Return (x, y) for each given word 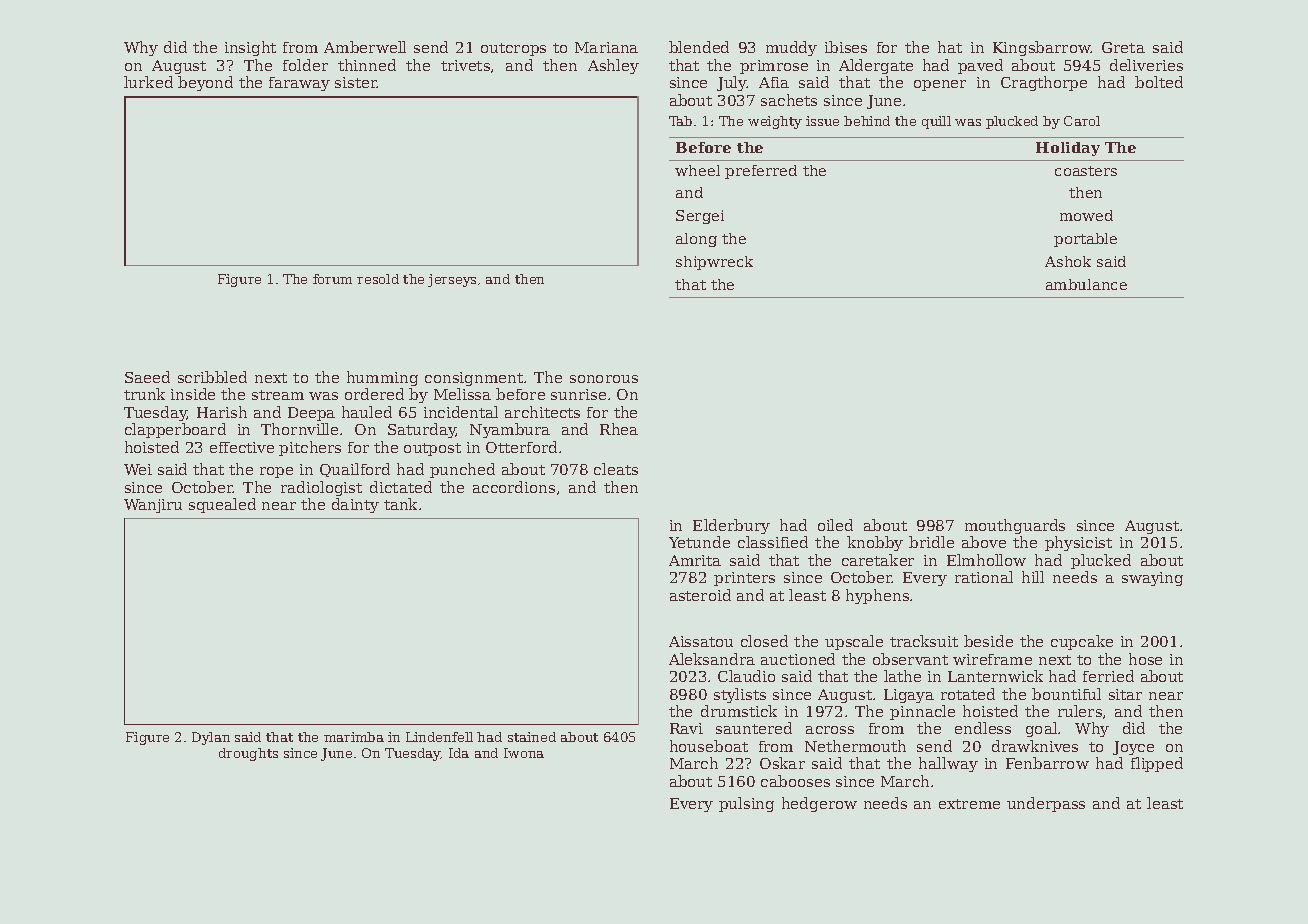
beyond (205, 83)
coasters (1086, 171)
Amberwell (365, 47)
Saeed (147, 377)
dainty (355, 505)
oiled (835, 525)
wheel (697, 170)
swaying (1152, 579)
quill (936, 122)
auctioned (798, 659)
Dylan (211, 738)
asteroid (700, 595)
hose (1145, 659)
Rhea (619, 429)
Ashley (613, 66)
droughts (248, 754)
